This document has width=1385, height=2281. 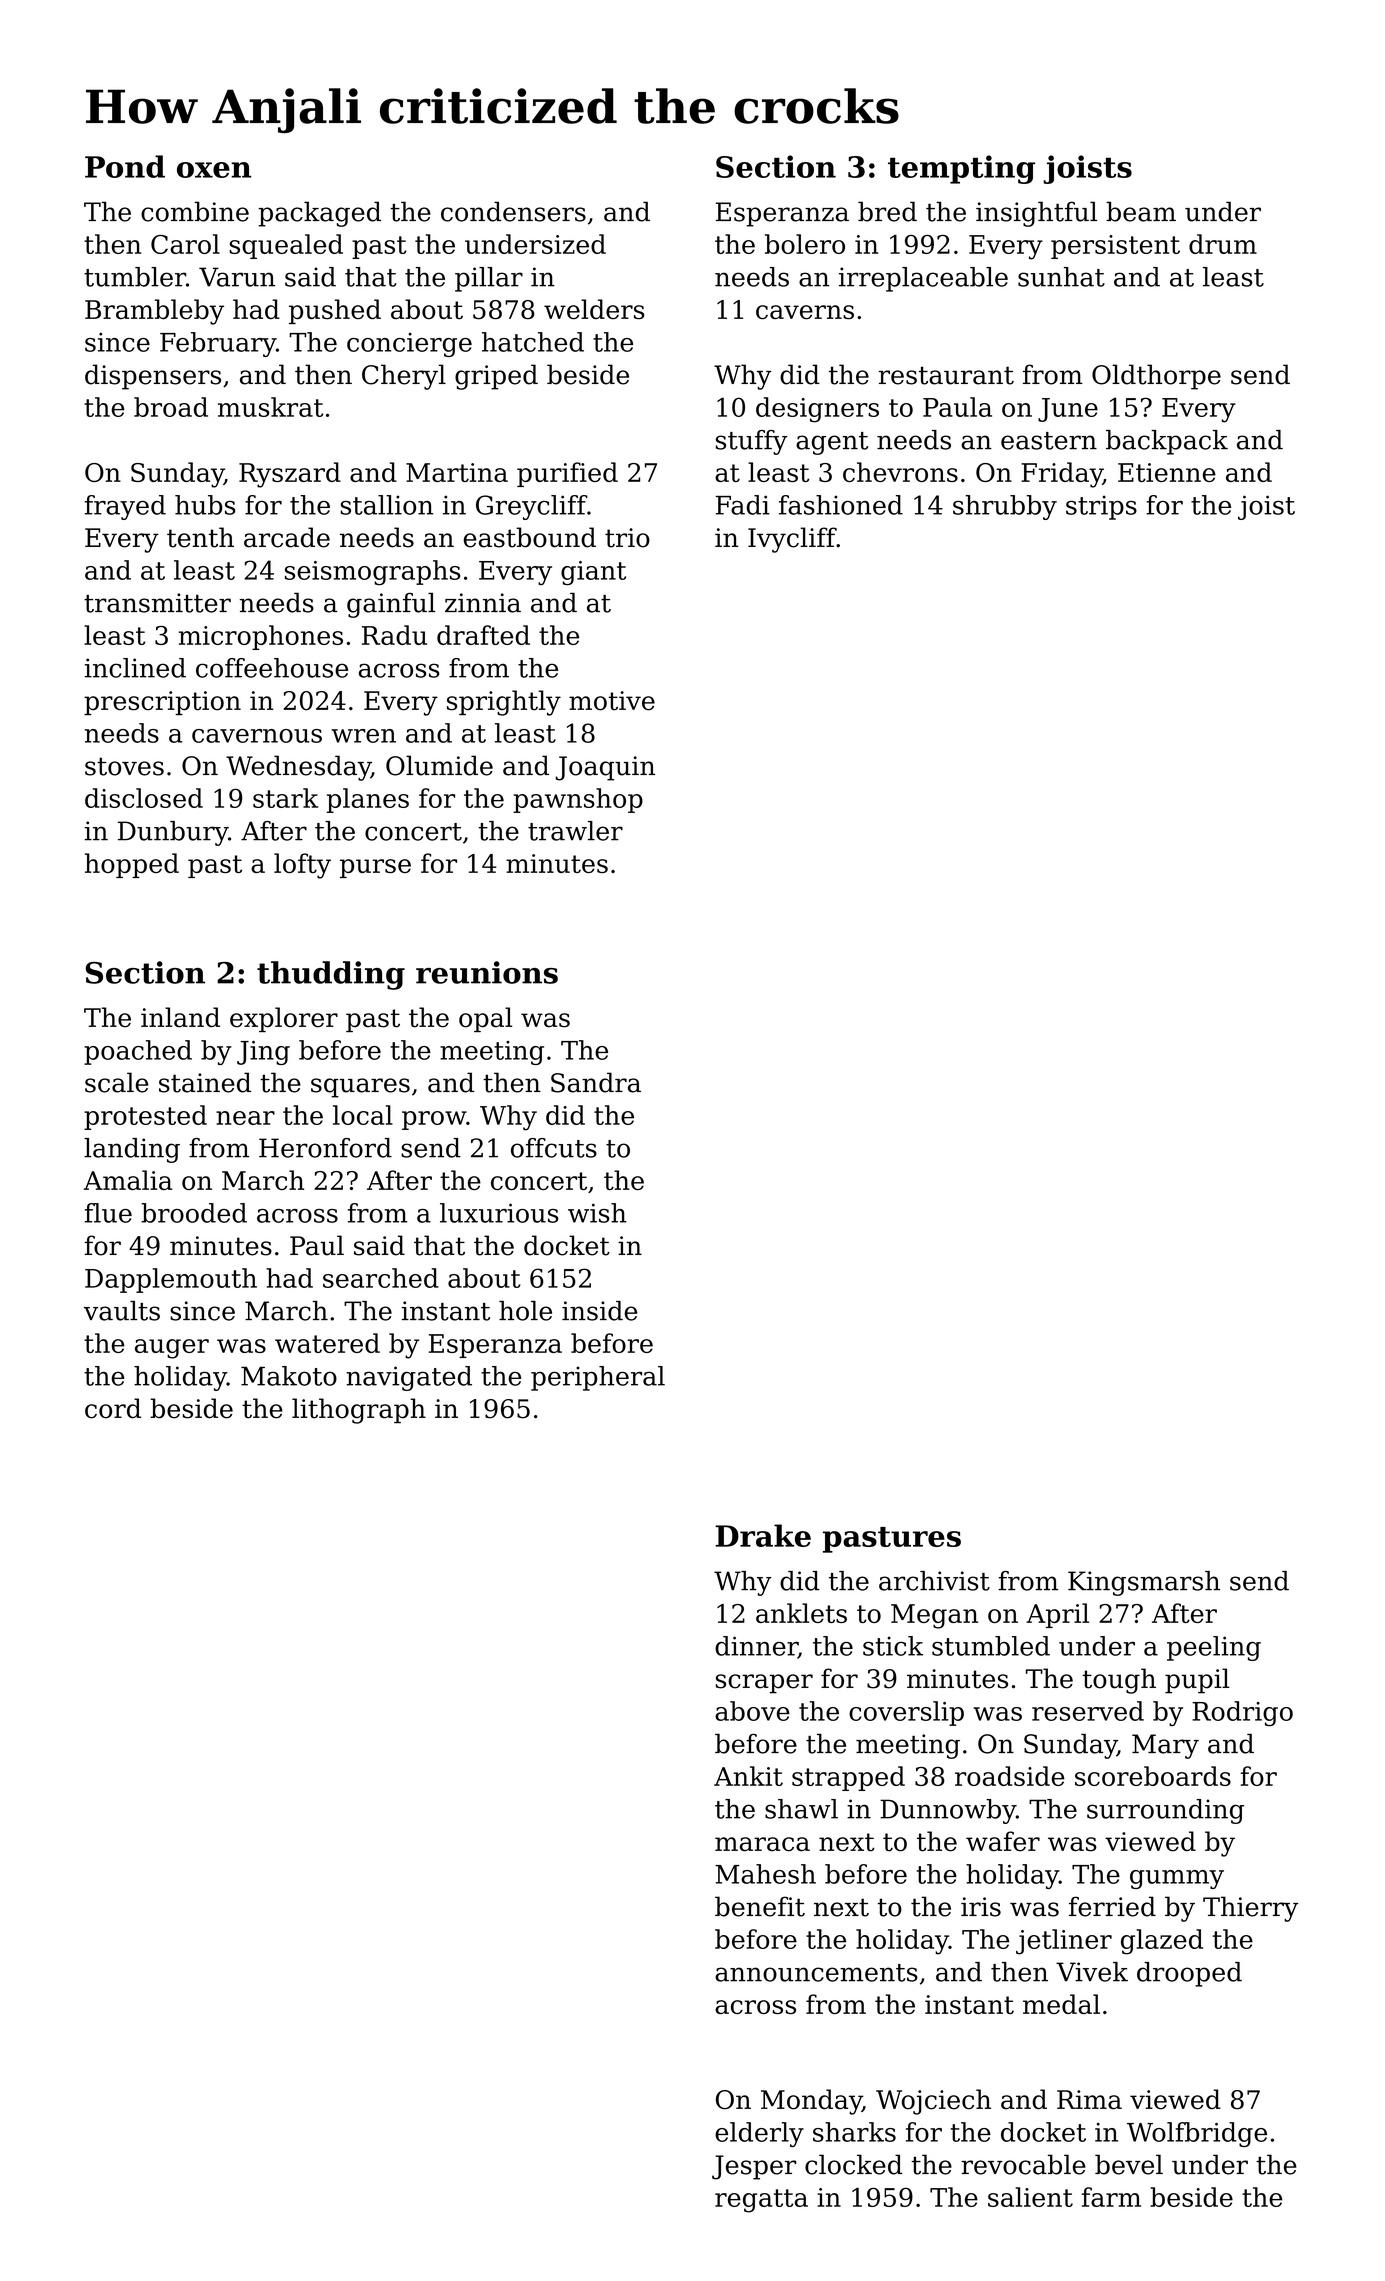 I want to click on oxen, so click(x=214, y=170).
